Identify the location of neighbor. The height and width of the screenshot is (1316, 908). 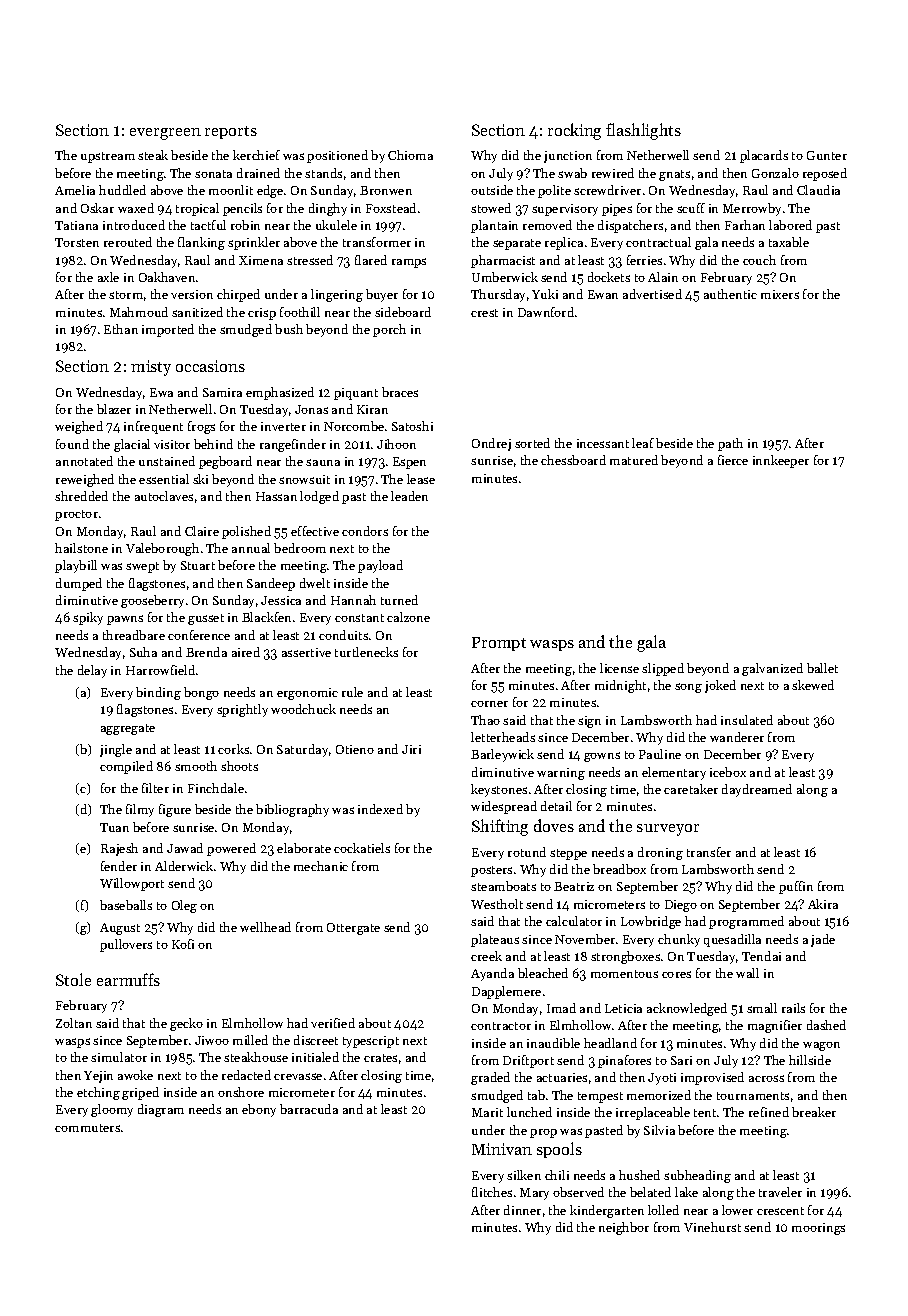
(624, 1228).
